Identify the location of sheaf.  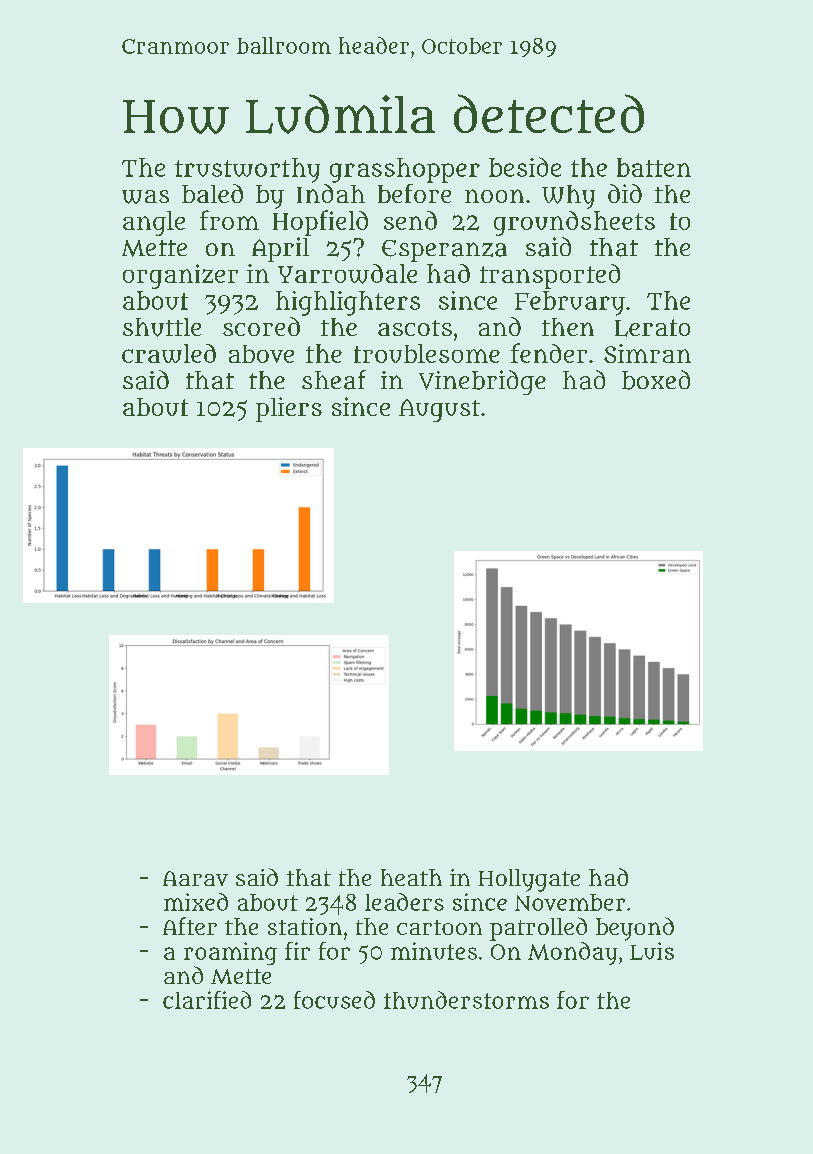
(334, 380).
